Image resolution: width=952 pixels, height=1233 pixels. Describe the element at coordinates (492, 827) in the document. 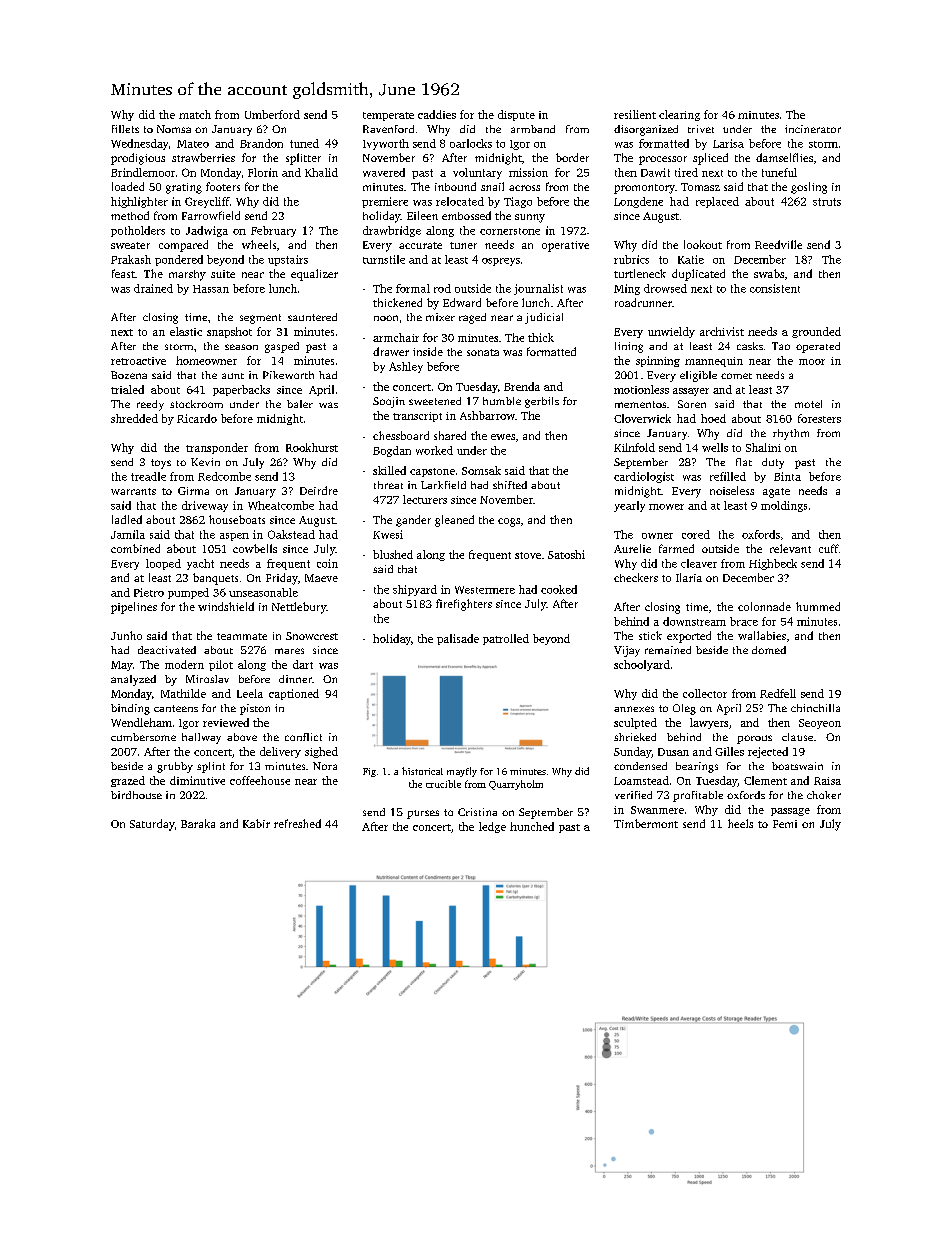

I see `ledge` at that location.
